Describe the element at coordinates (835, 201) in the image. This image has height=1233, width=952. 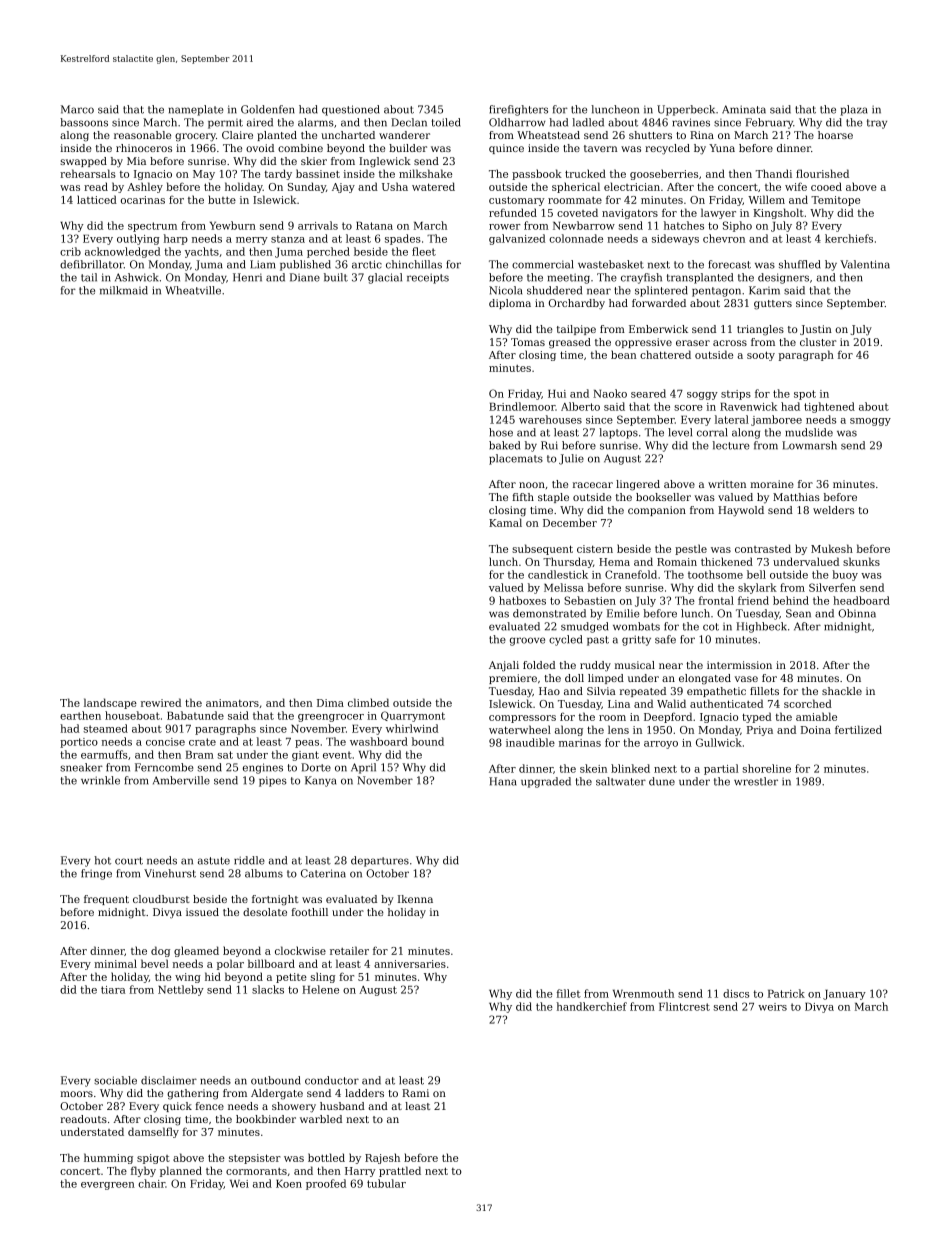
I see `Temitope` at that location.
